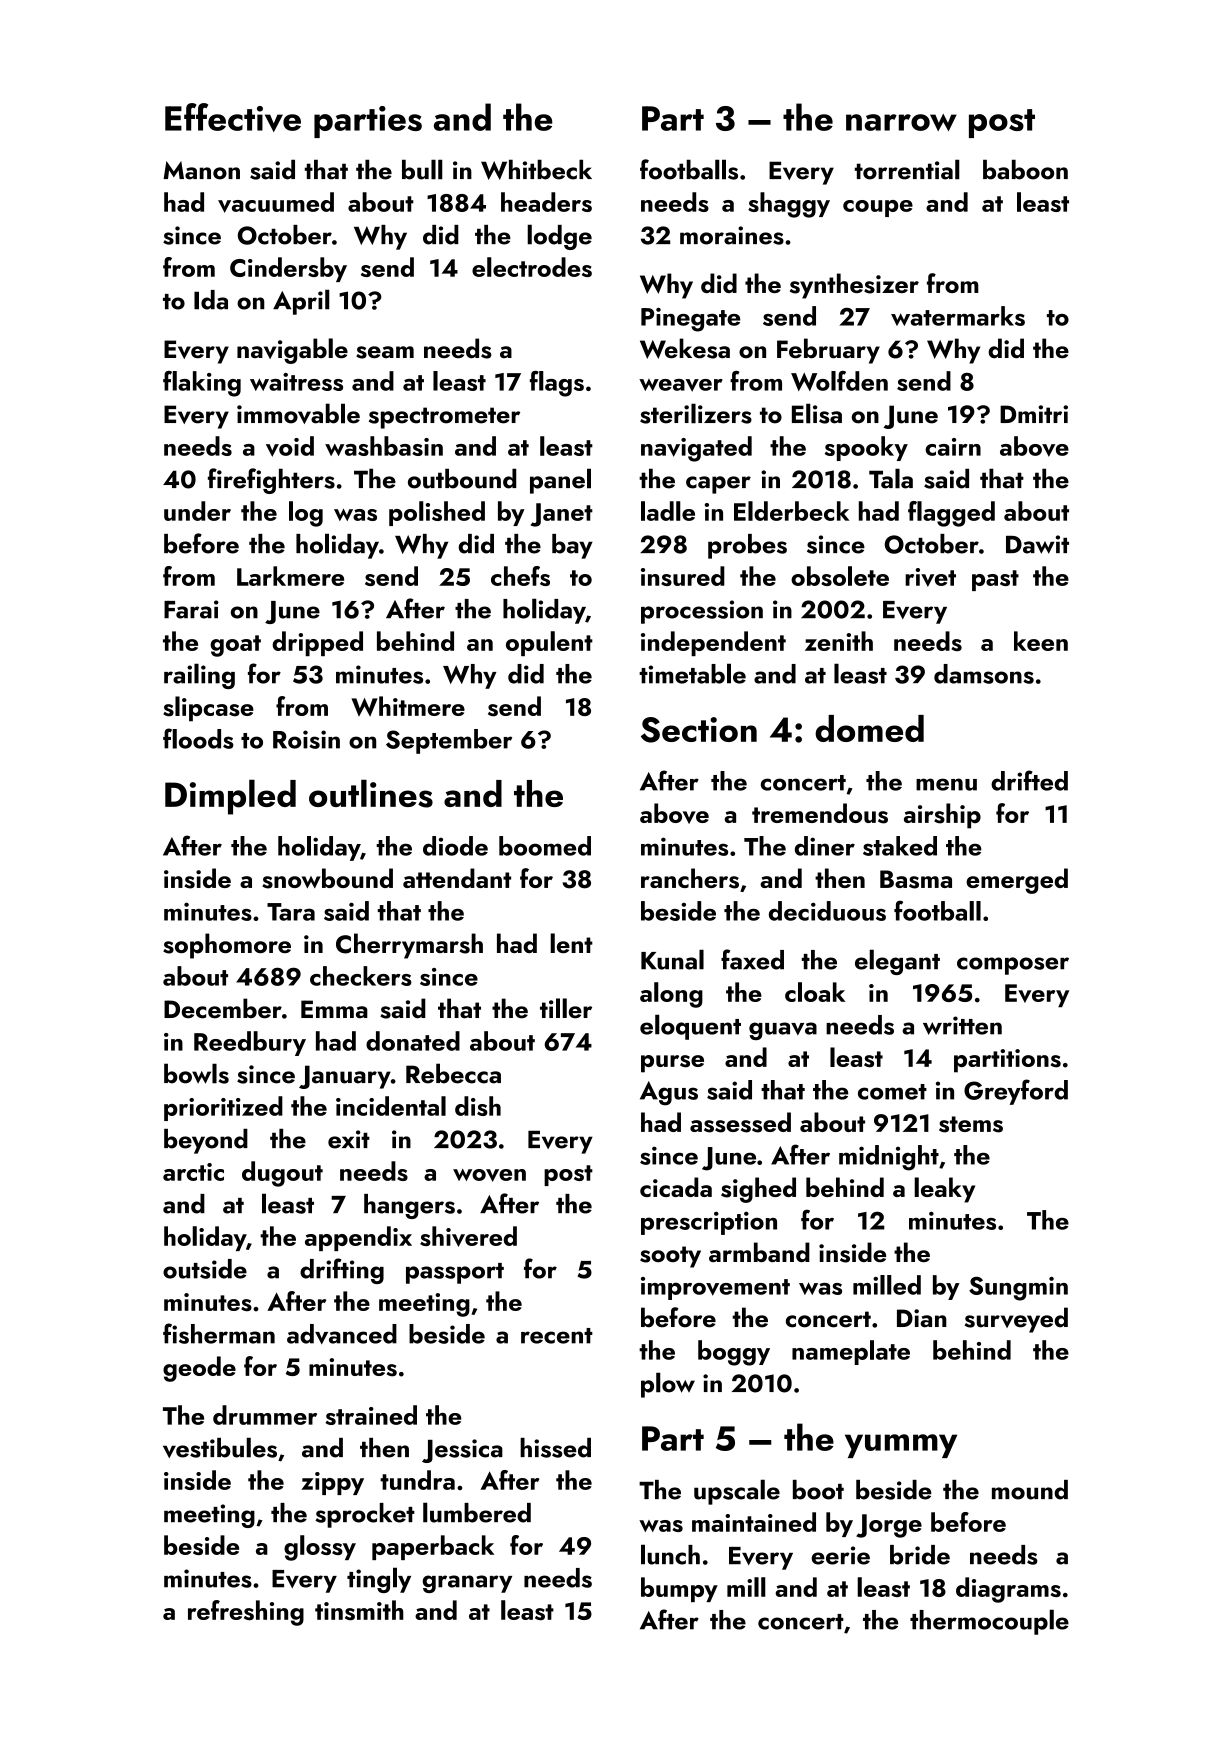 Image resolution: width=1232 pixels, height=1742 pixels. Describe the element at coordinates (359, 1610) in the page. I see `tinsmith` at that location.
